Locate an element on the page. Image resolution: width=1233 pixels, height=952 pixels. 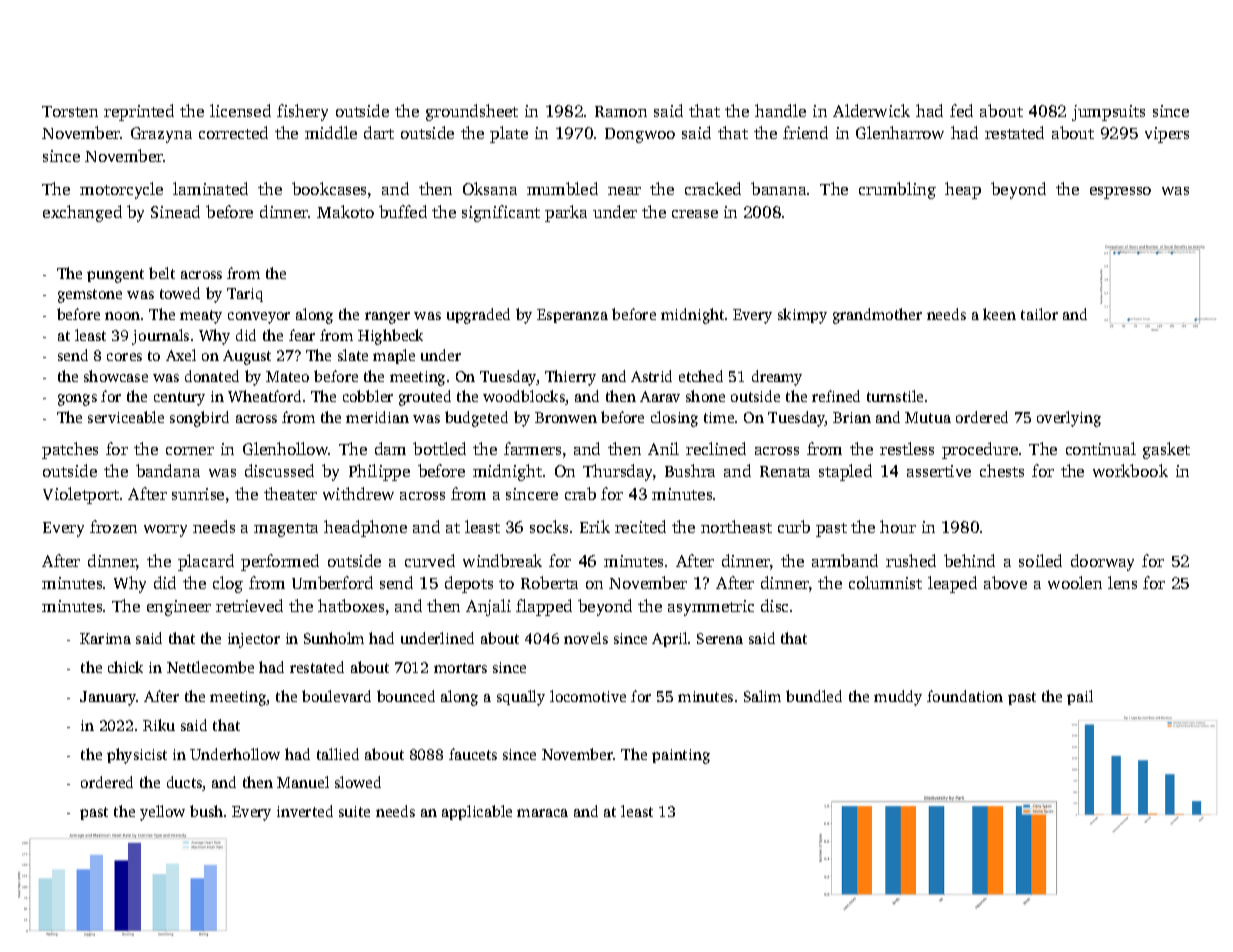
motorcycle is located at coordinates (121, 190).
